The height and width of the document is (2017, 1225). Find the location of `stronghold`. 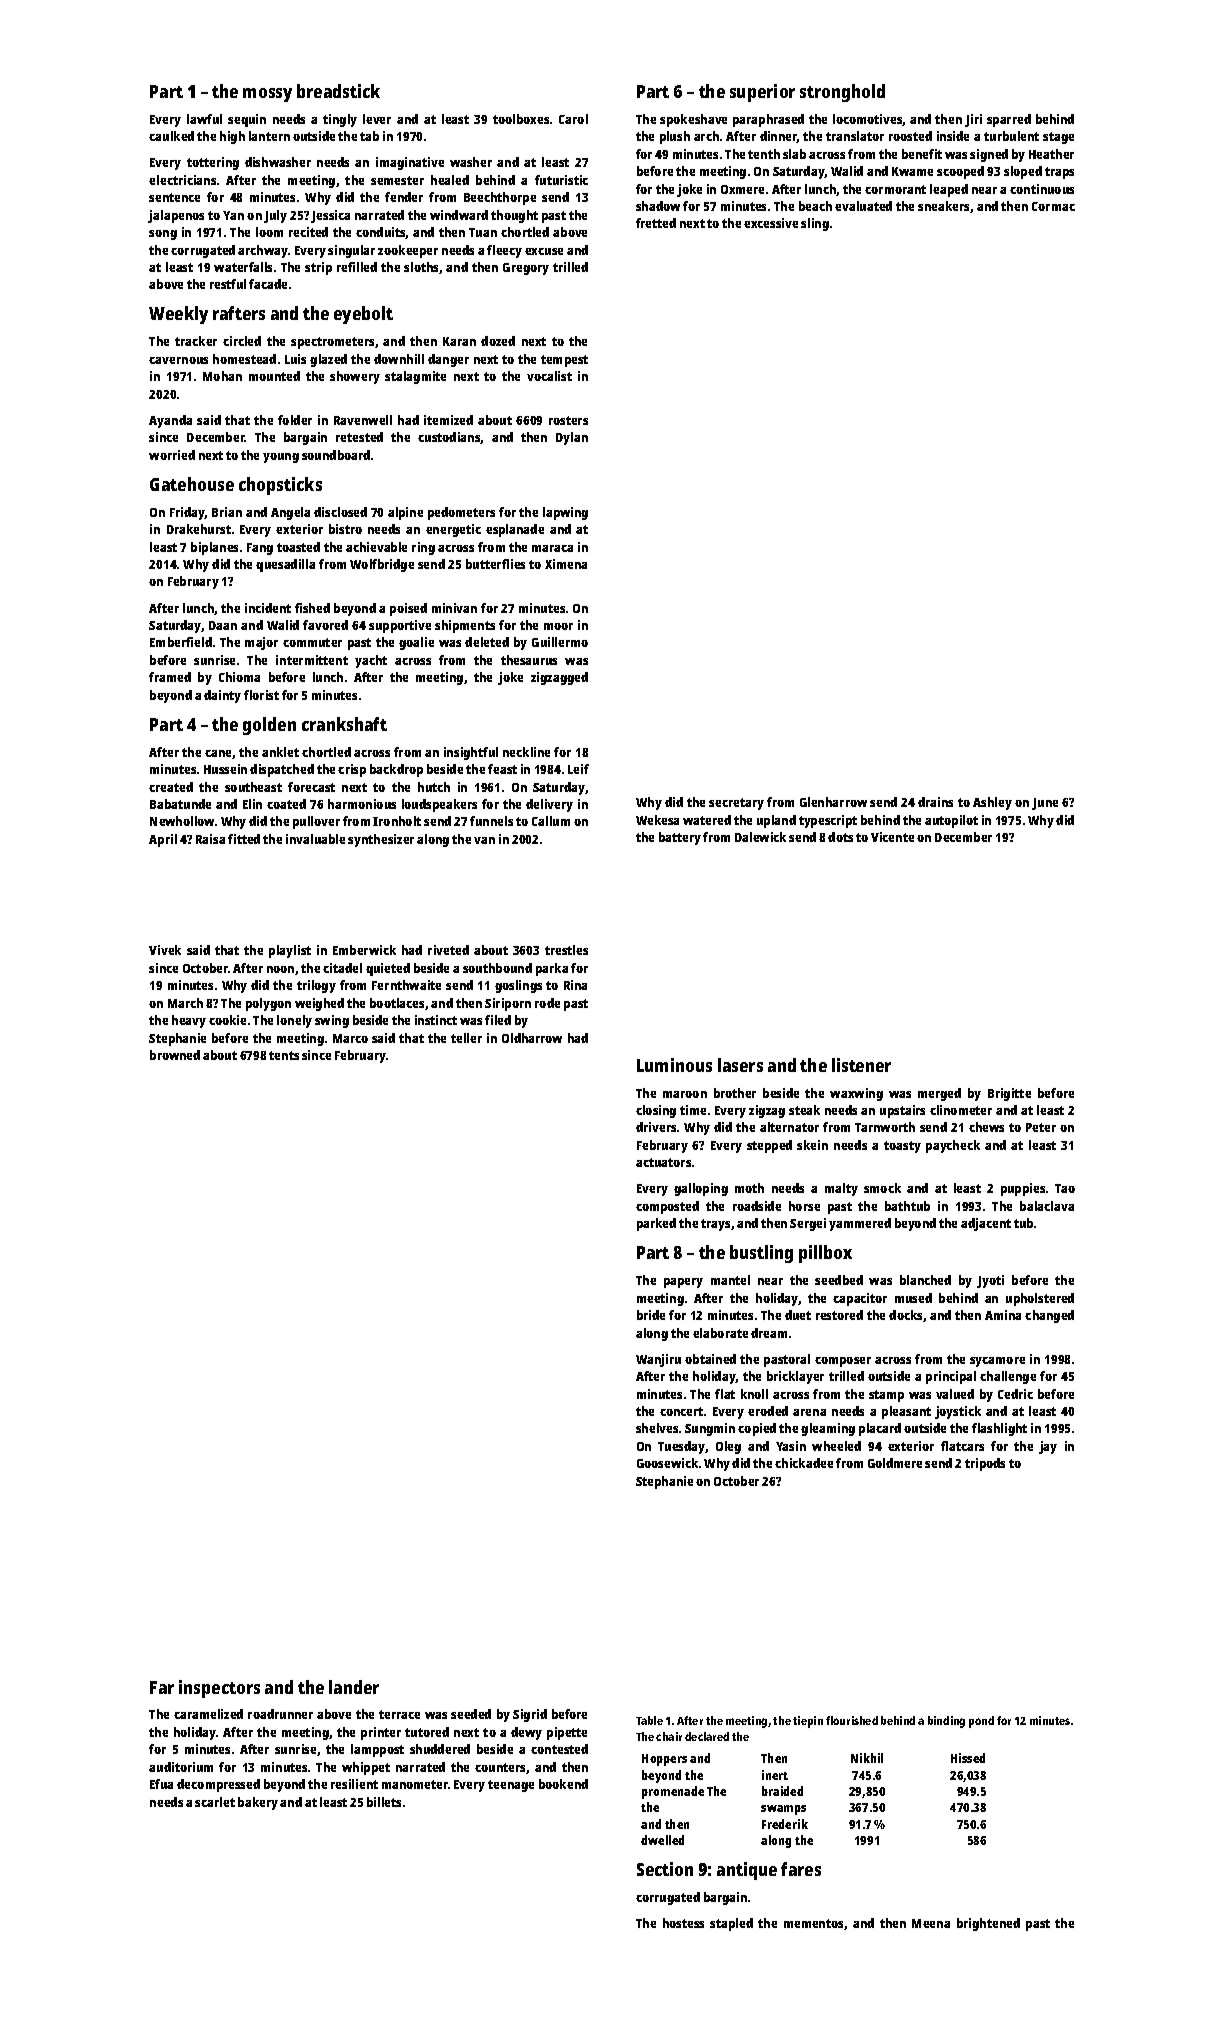

stronghold is located at coordinates (842, 93).
